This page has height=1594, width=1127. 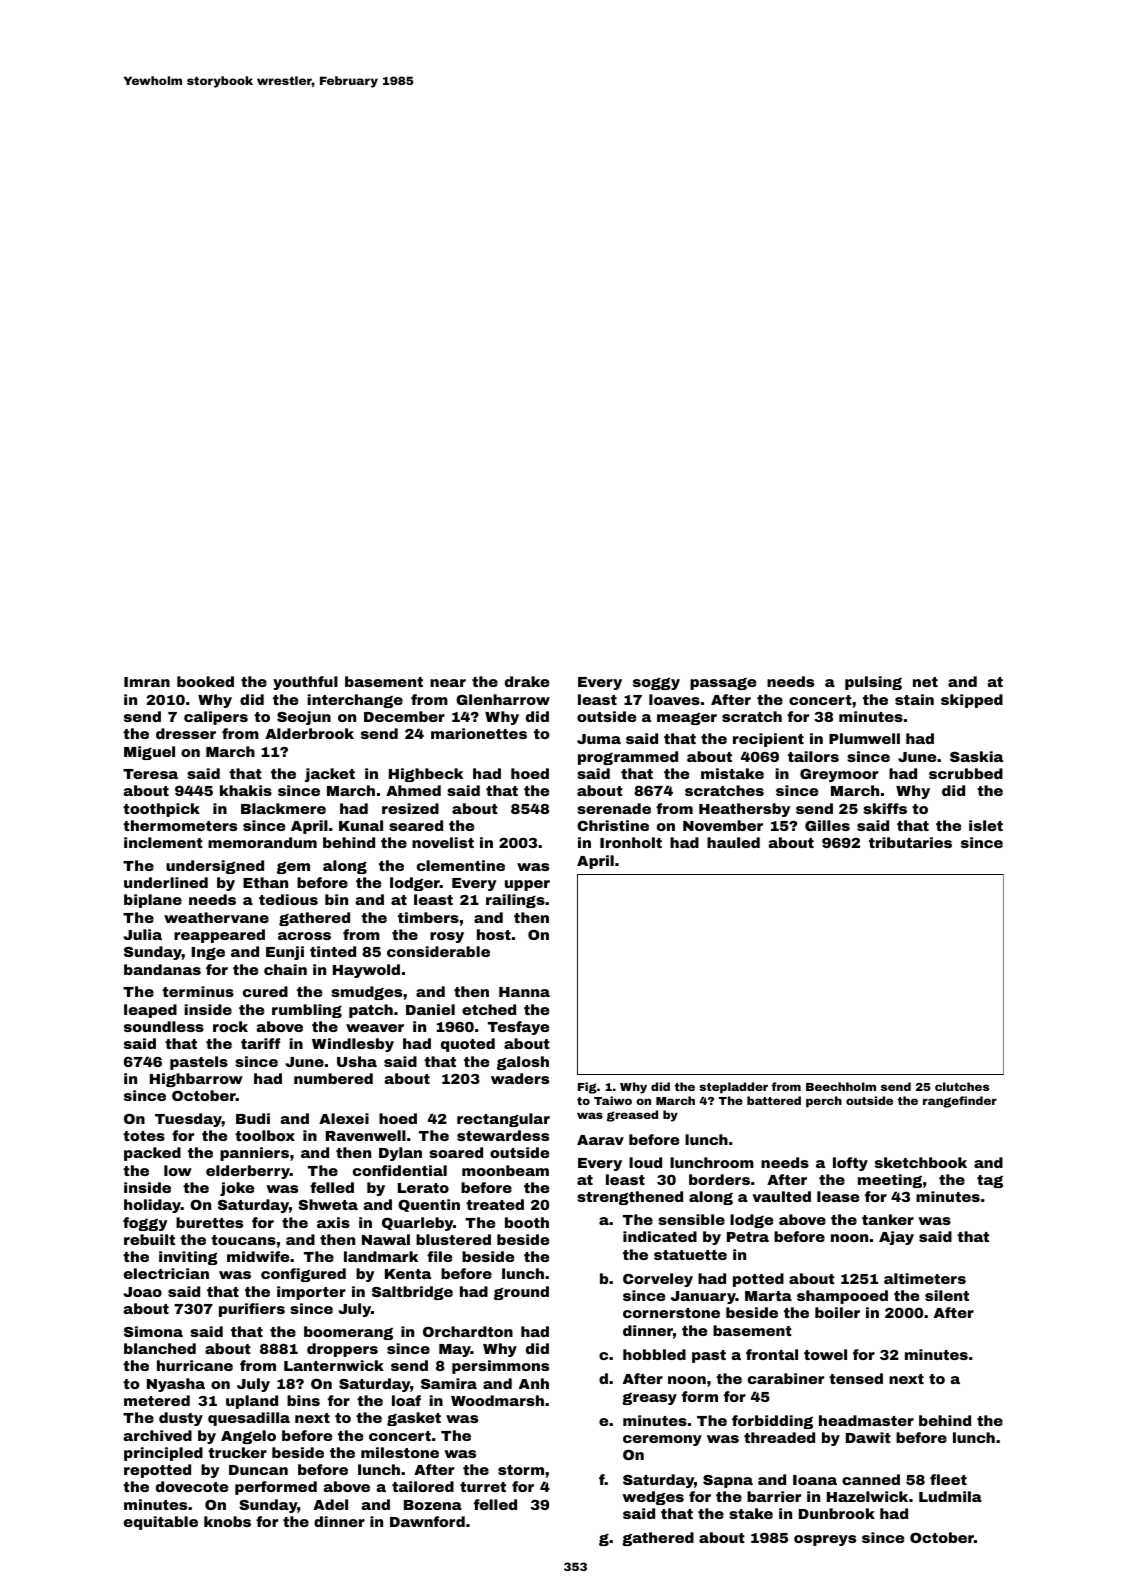 What do you see at coordinates (873, 683) in the page?
I see `pulsing` at bounding box center [873, 683].
